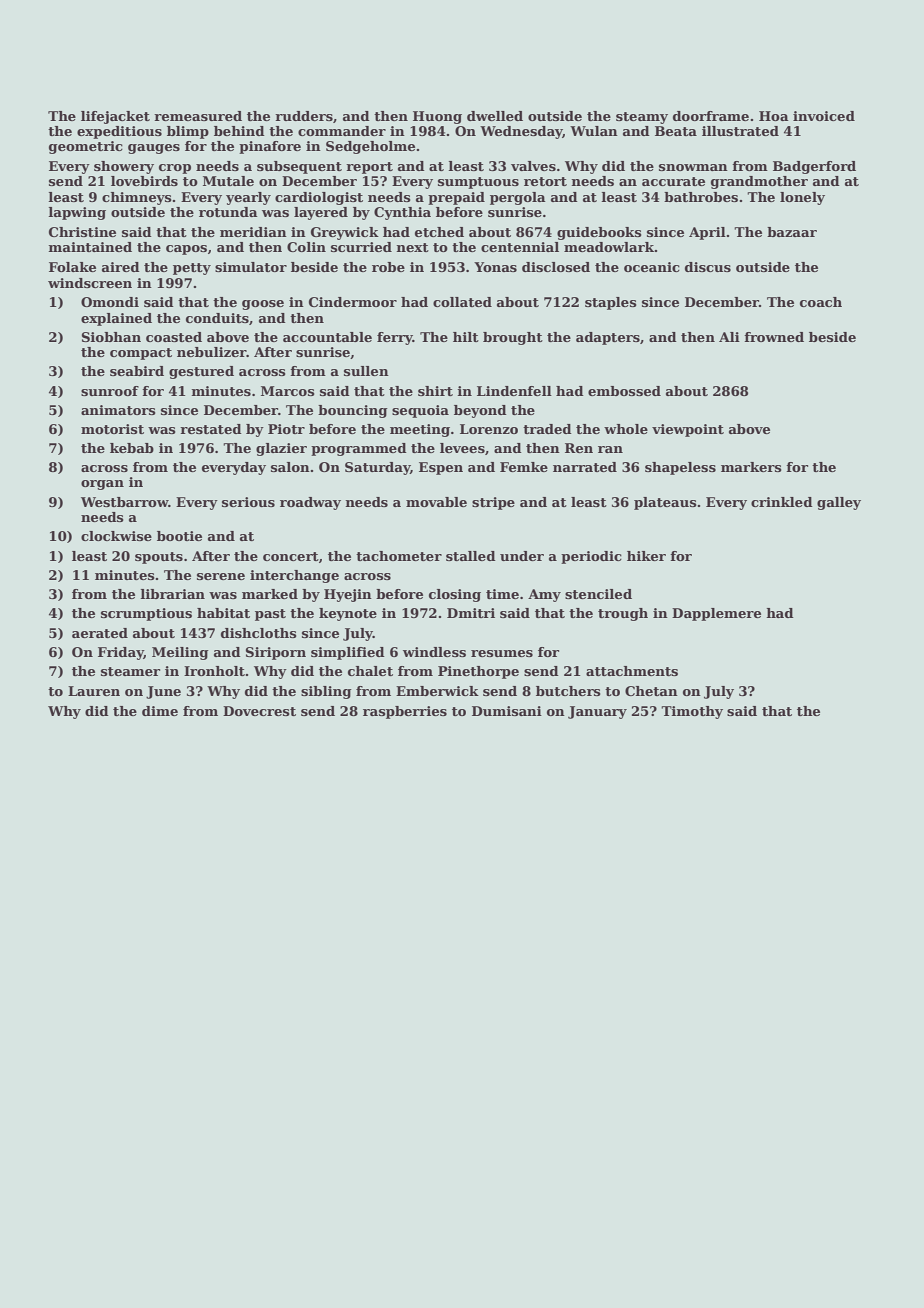 Image resolution: width=924 pixels, height=1308 pixels. Describe the element at coordinates (211, 429) in the document. I see `restated` at that location.
